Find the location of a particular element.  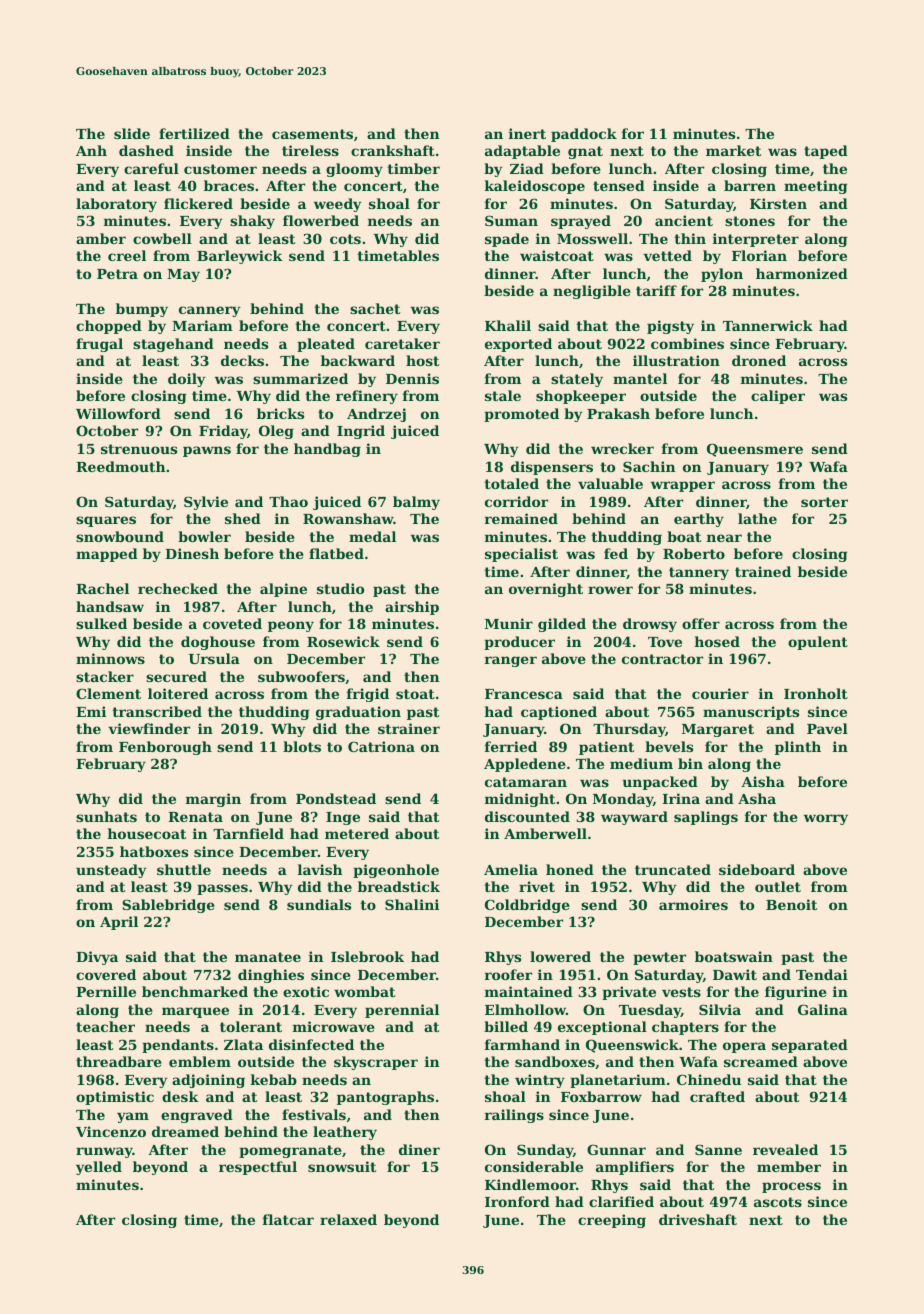

tannery is located at coordinates (699, 573).
